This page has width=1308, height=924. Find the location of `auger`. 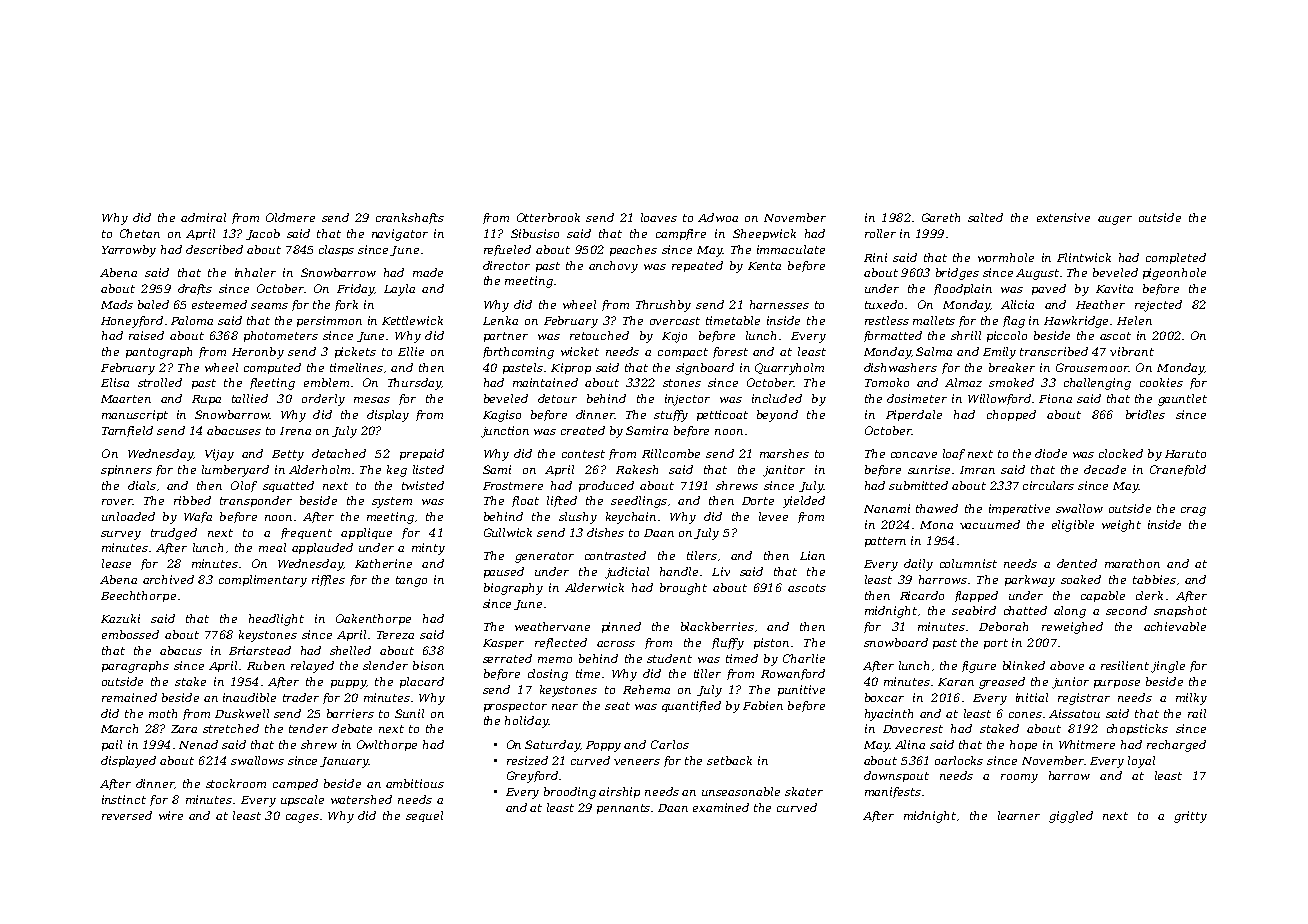

auger is located at coordinates (1115, 220).
